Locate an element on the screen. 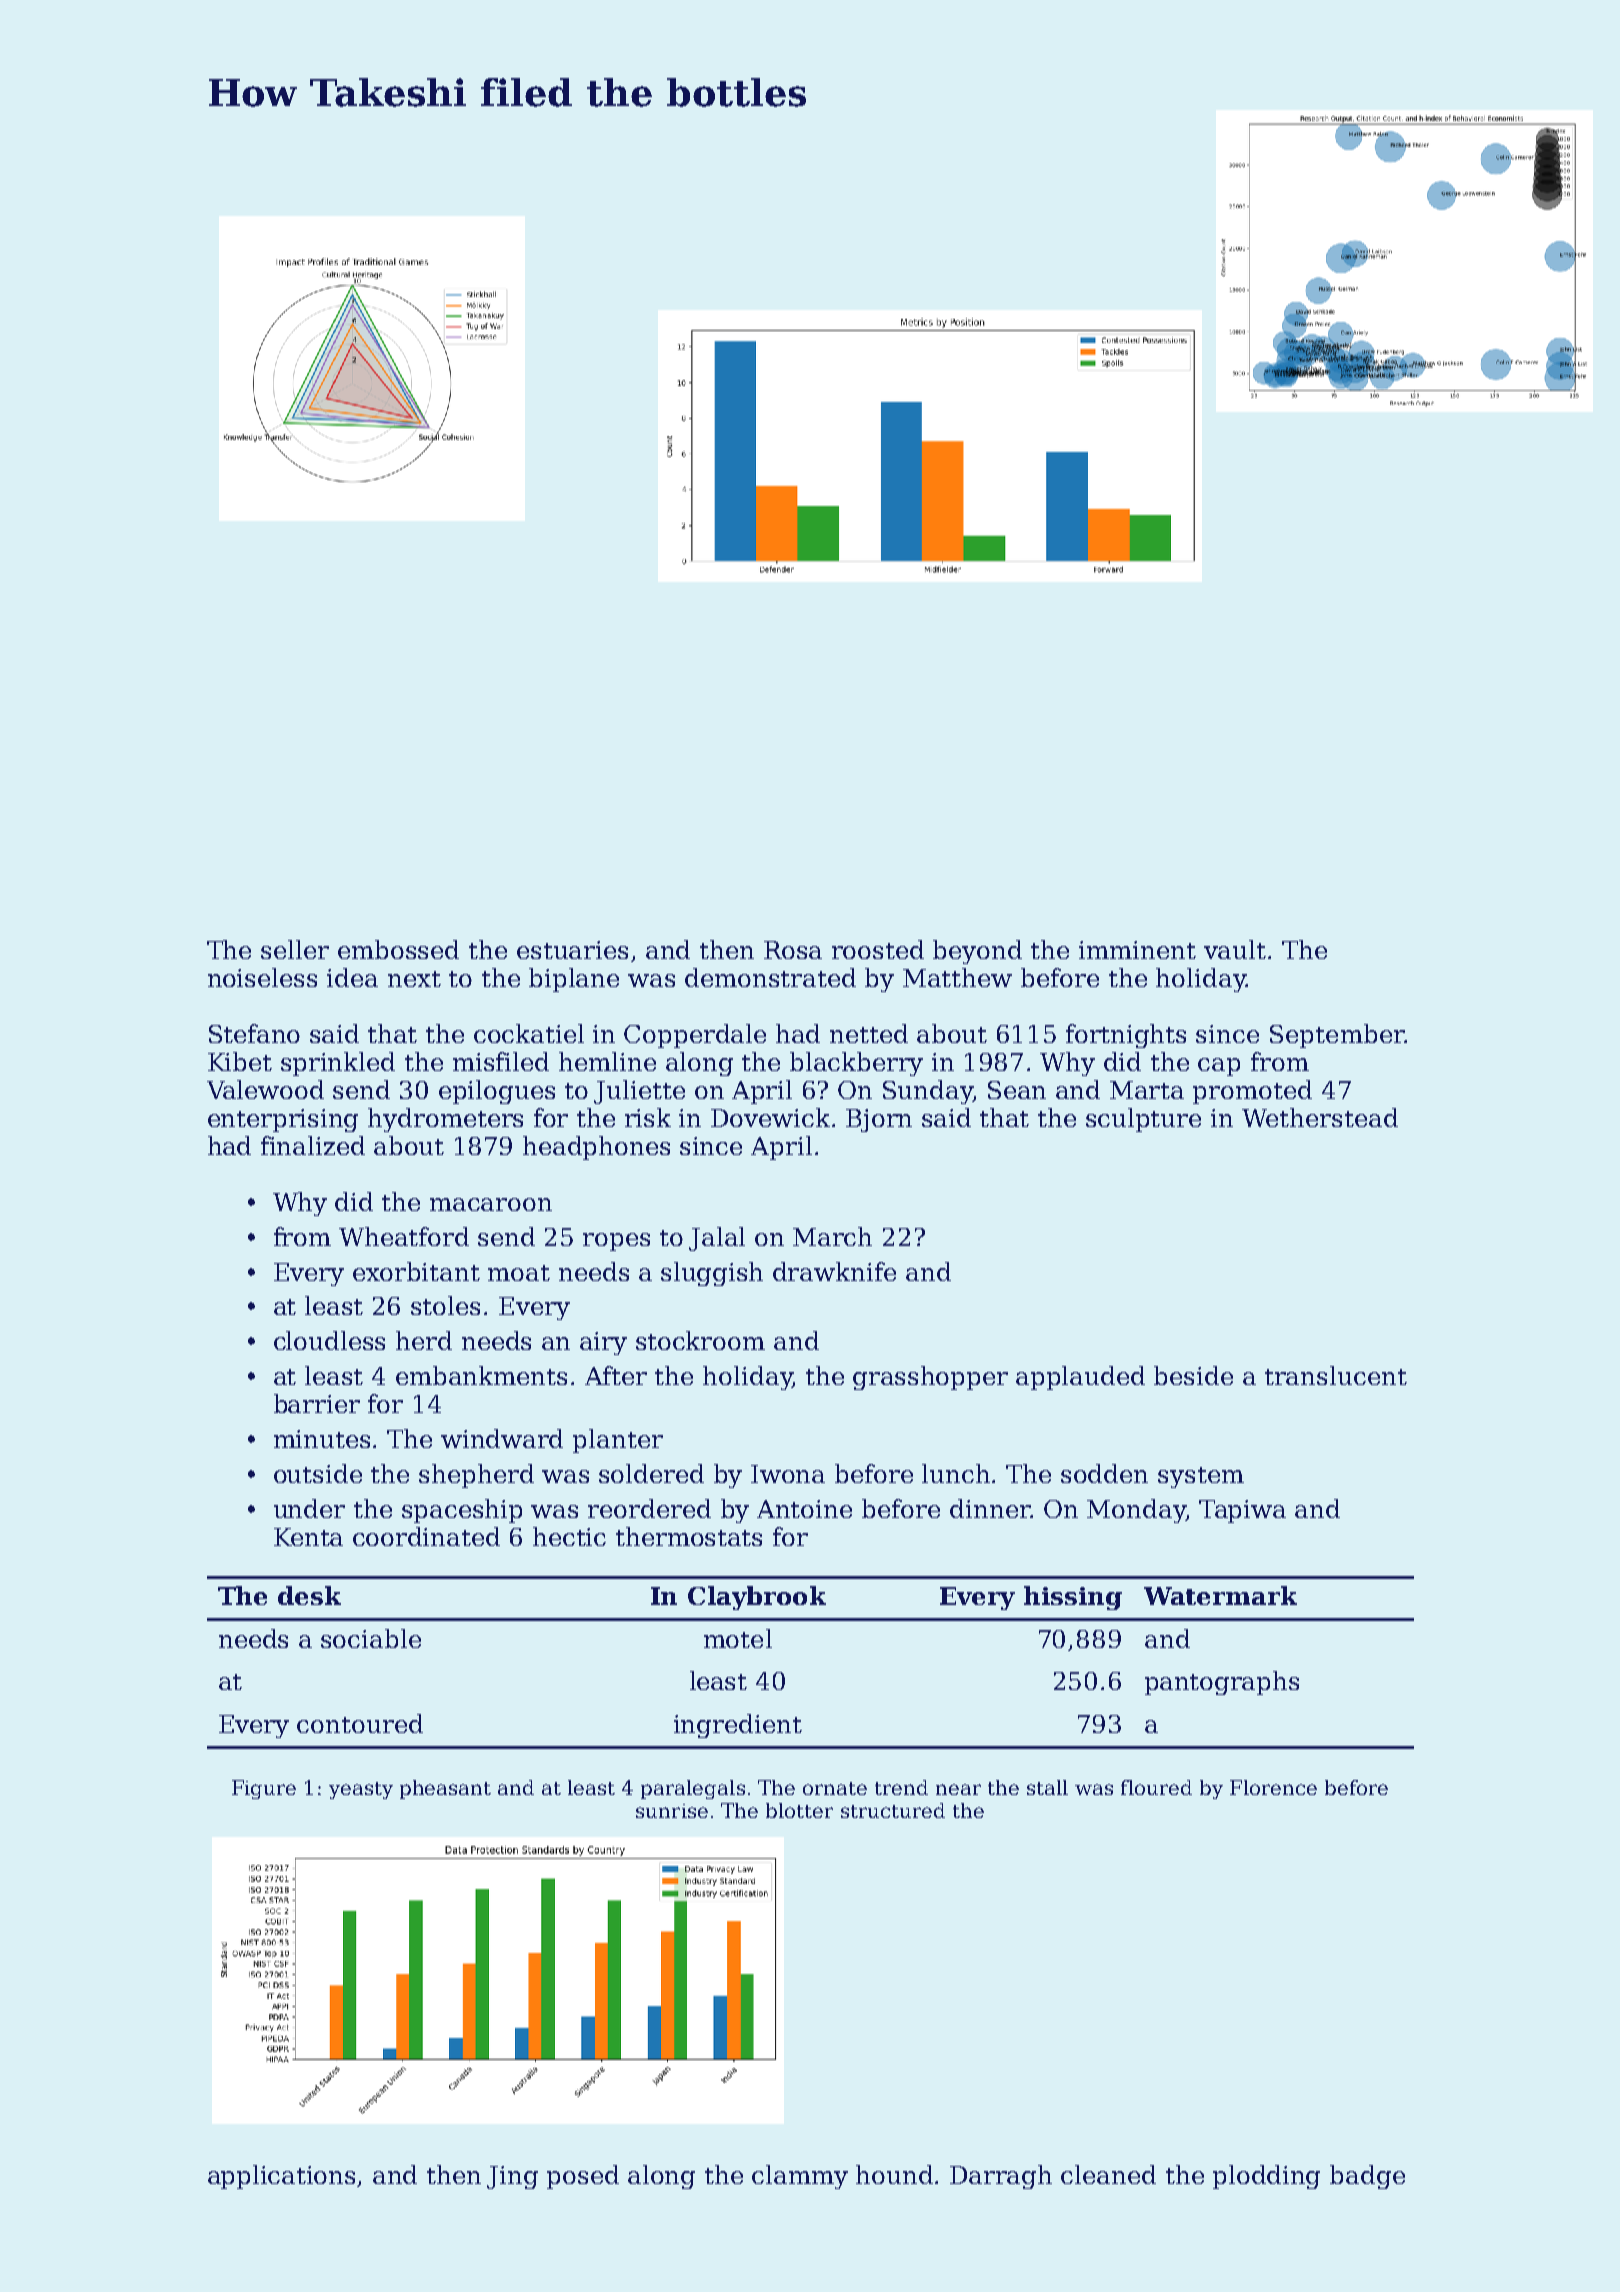 Image resolution: width=1620 pixels, height=2292 pixels. idea is located at coordinates (352, 977).
